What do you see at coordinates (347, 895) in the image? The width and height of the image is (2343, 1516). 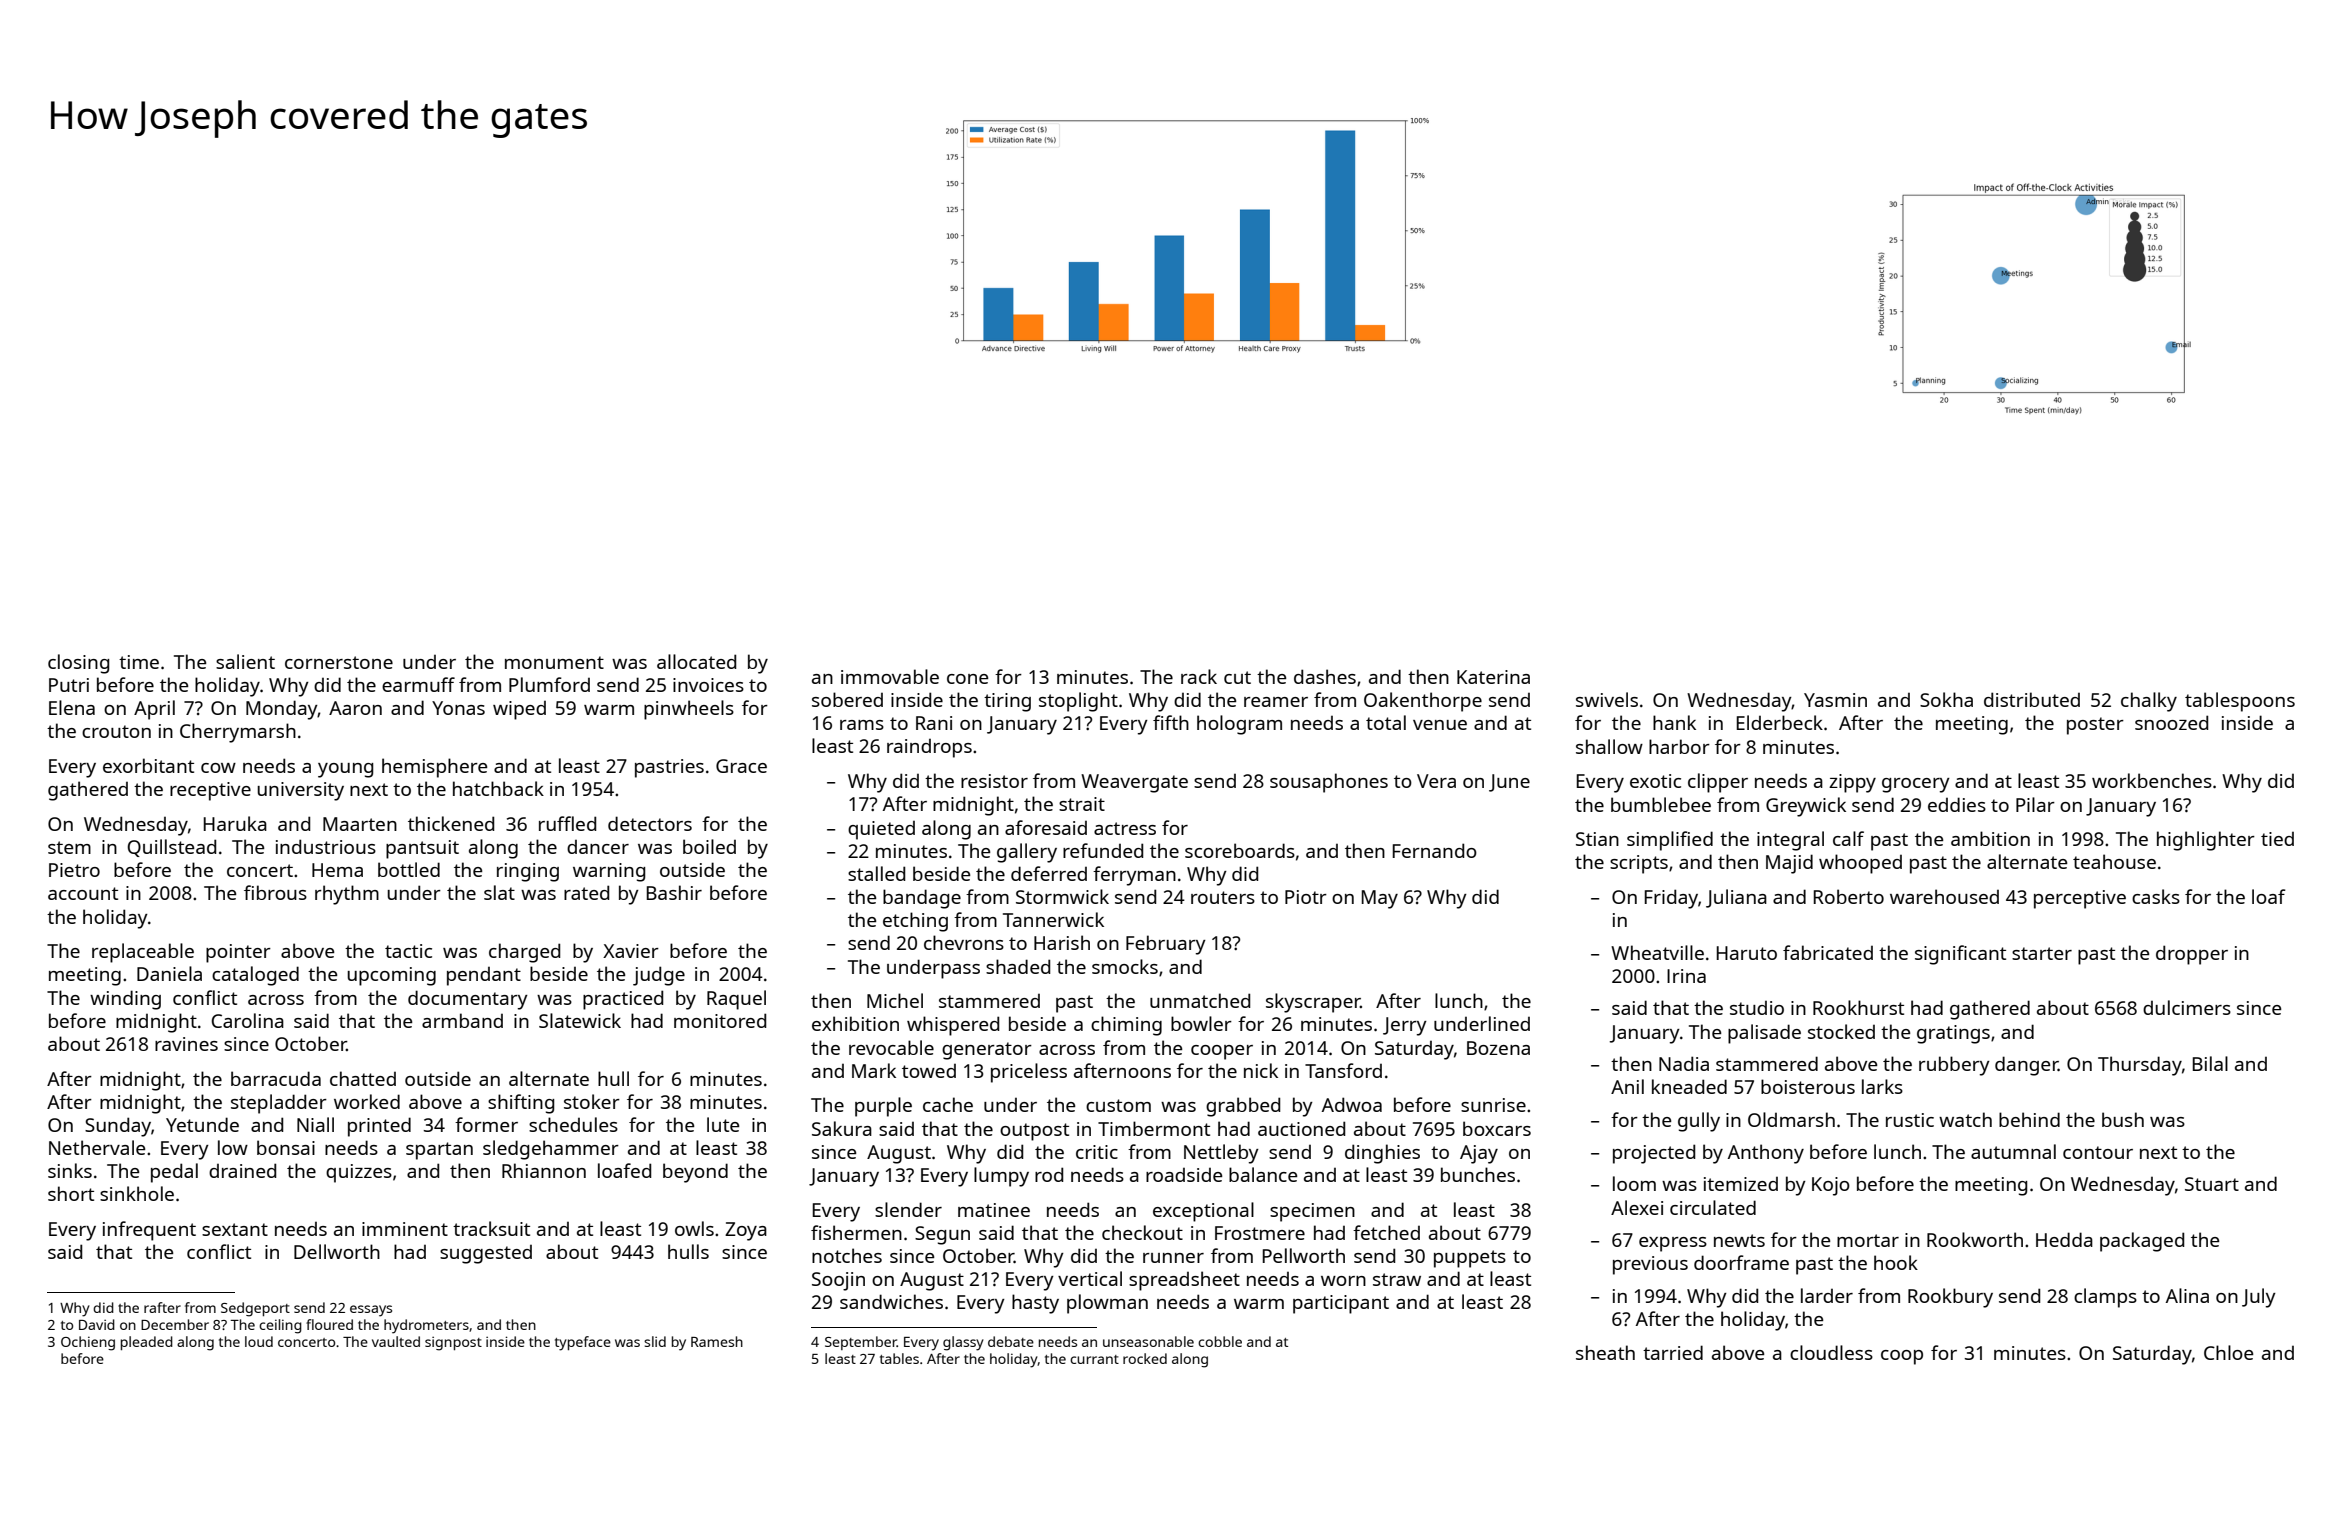 I see `rhythm` at bounding box center [347, 895].
